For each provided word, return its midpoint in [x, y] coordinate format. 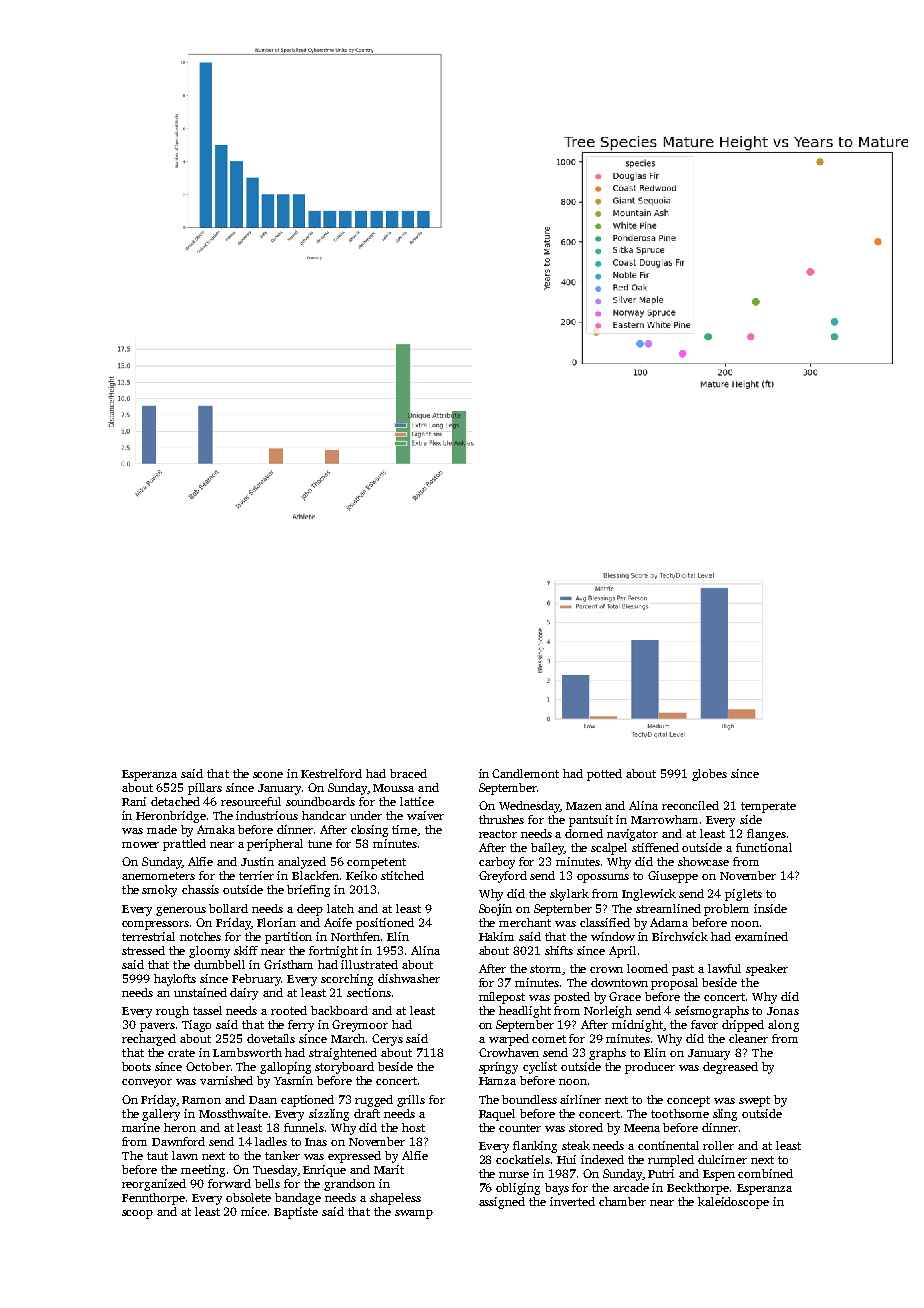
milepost [502, 998]
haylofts [175, 980]
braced [408, 773]
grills [411, 1101]
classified [605, 922]
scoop [137, 1214]
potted [604, 775]
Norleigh [608, 1012]
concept [688, 1101]
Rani [134, 801]
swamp [414, 1214]
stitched [402, 875]
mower [140, 845]
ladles [271, 1141]
